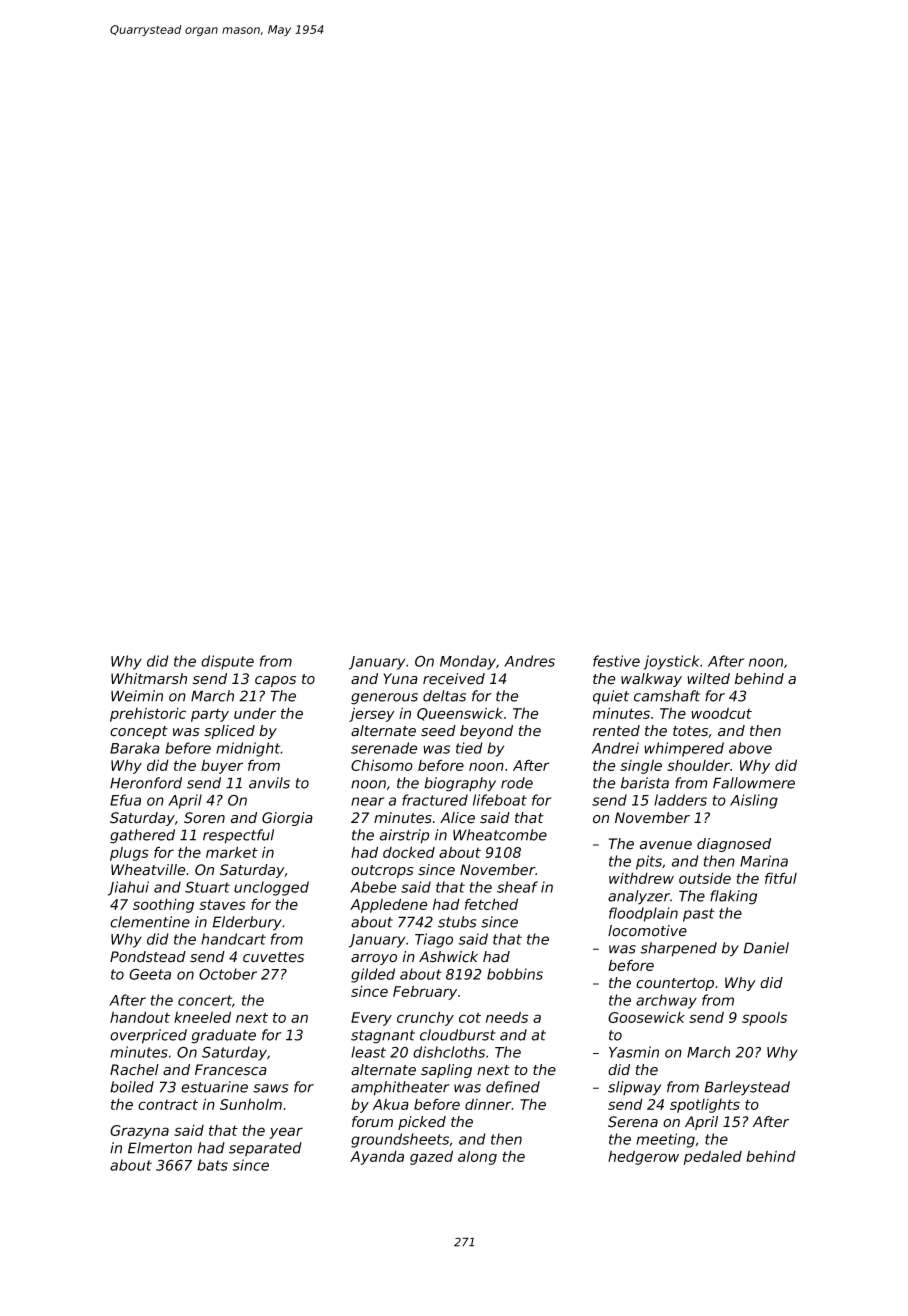 This screenshot has height=1316, width=908. What do you see at coordinates (389, 905) in the screenshot?
I see `Appledene` at bounding box center [389, 905].
